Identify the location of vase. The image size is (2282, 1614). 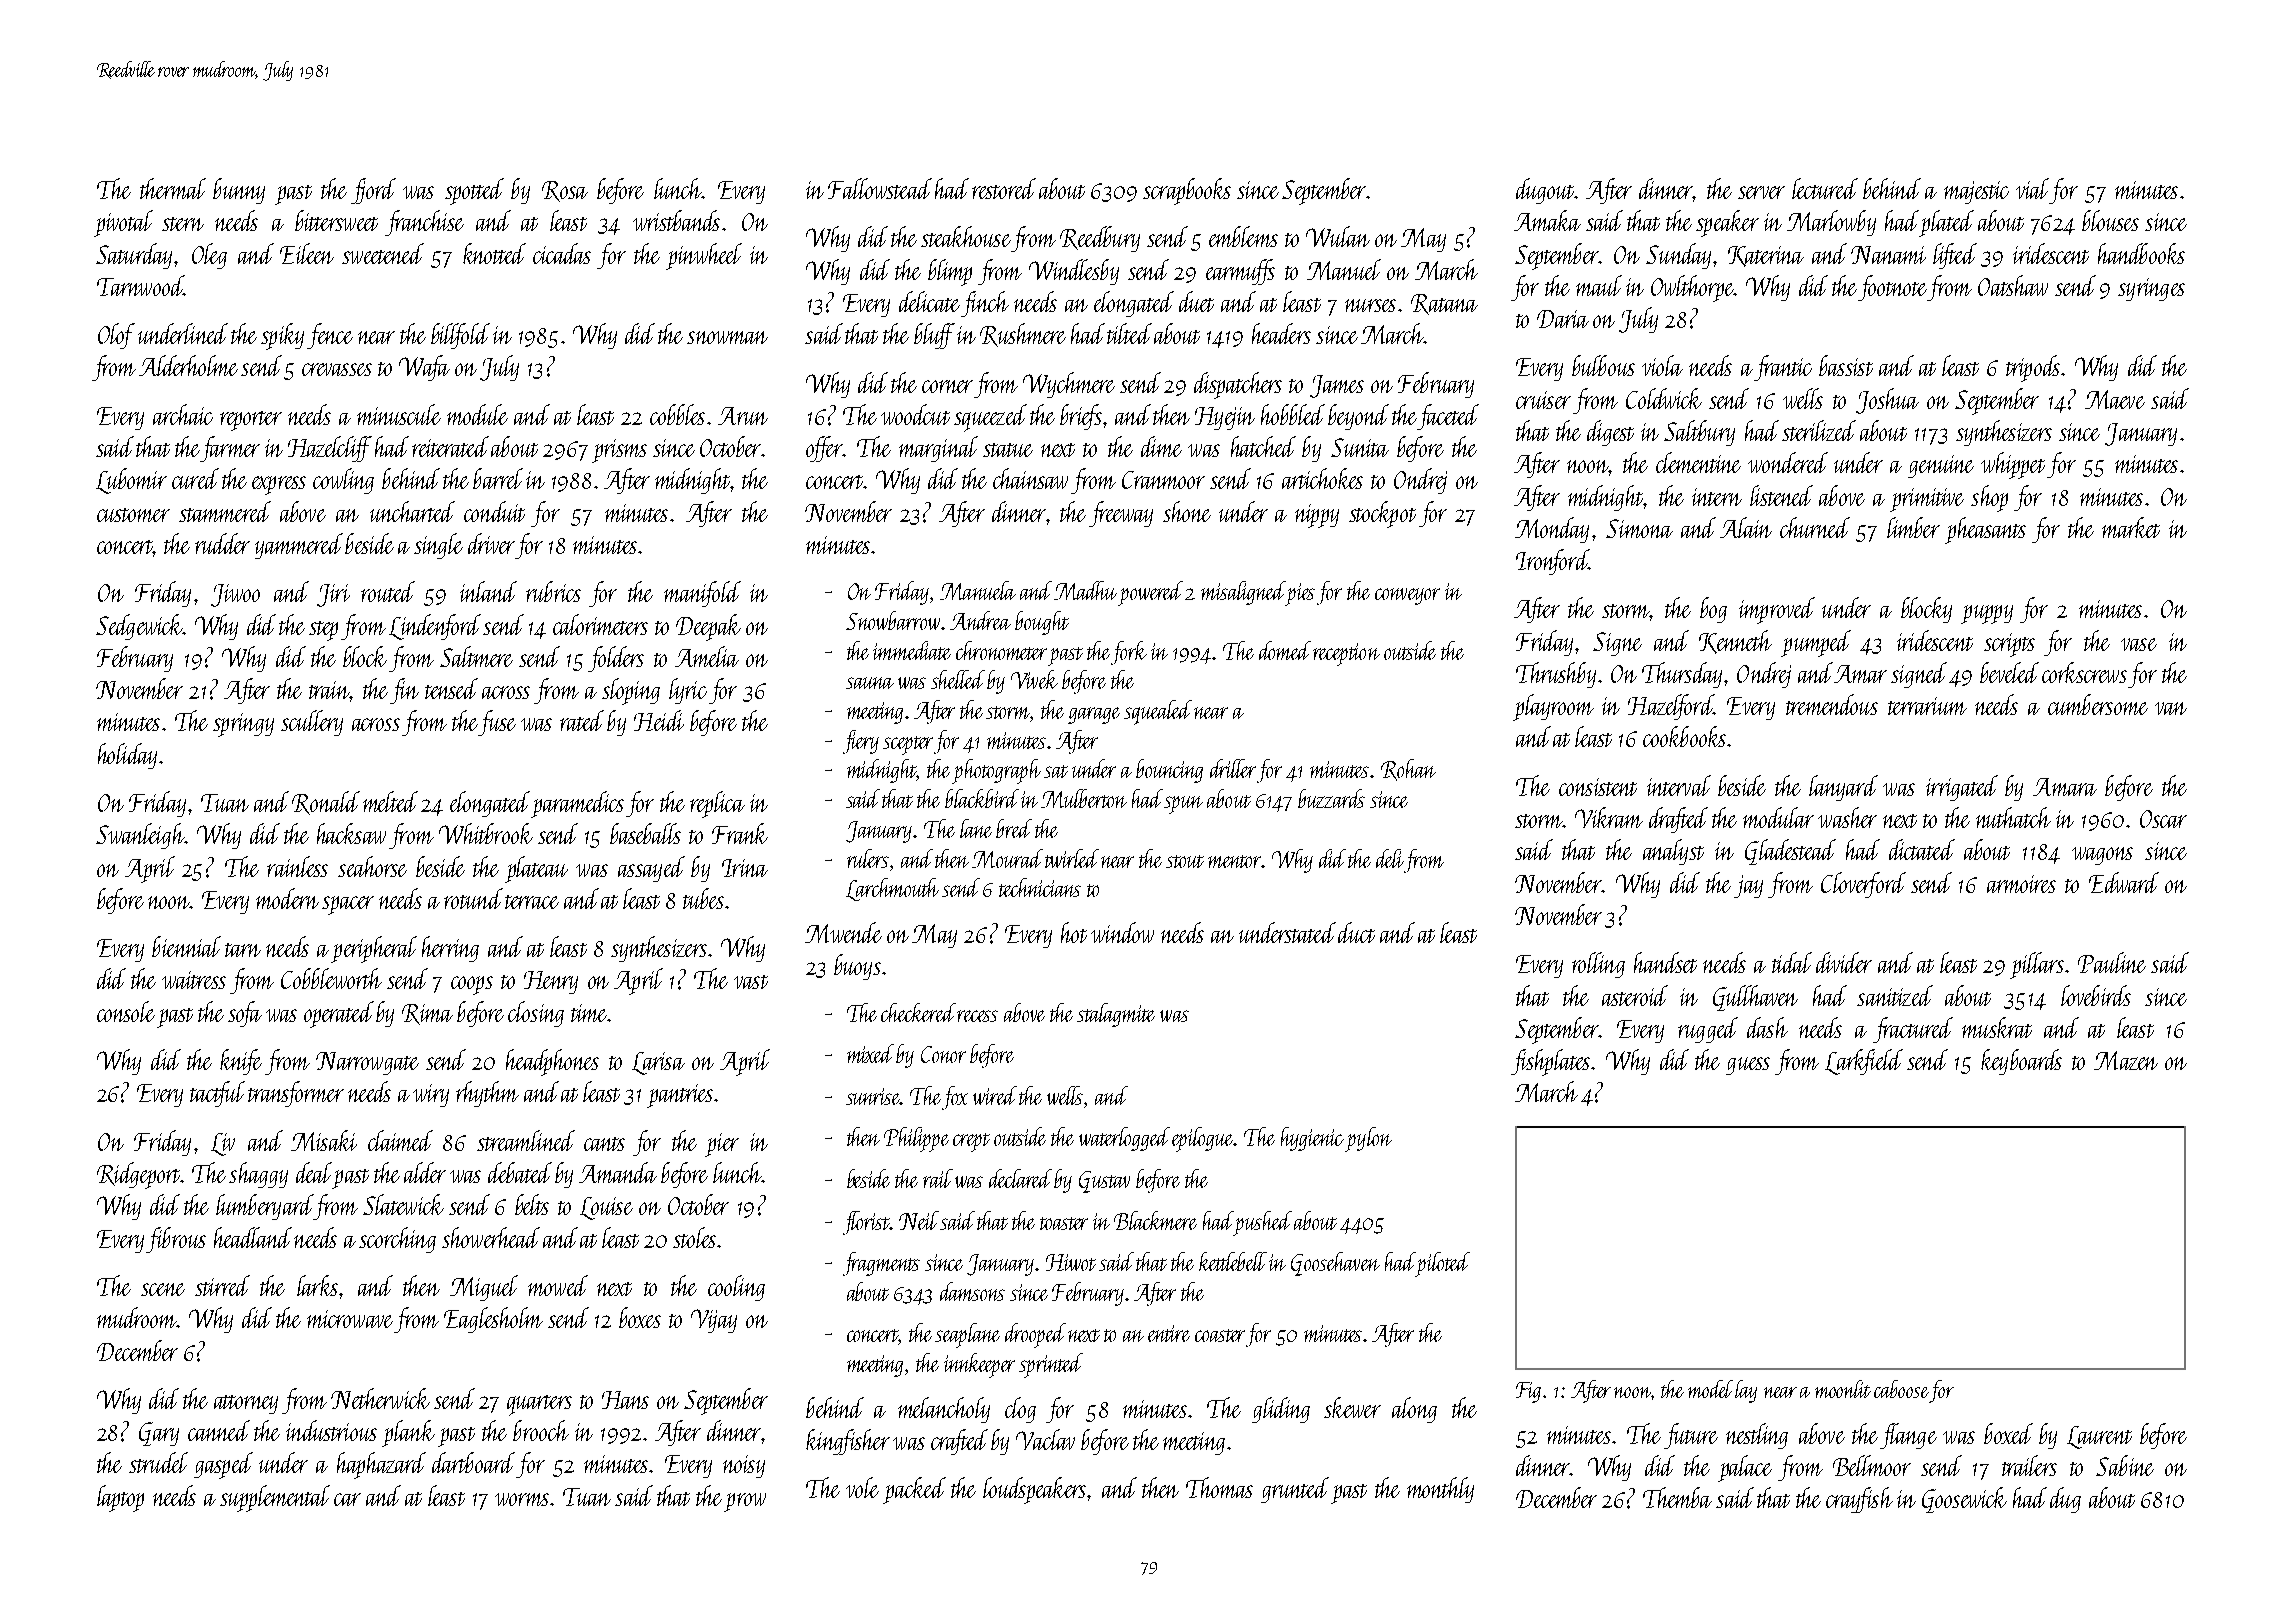
(2139, 644).
